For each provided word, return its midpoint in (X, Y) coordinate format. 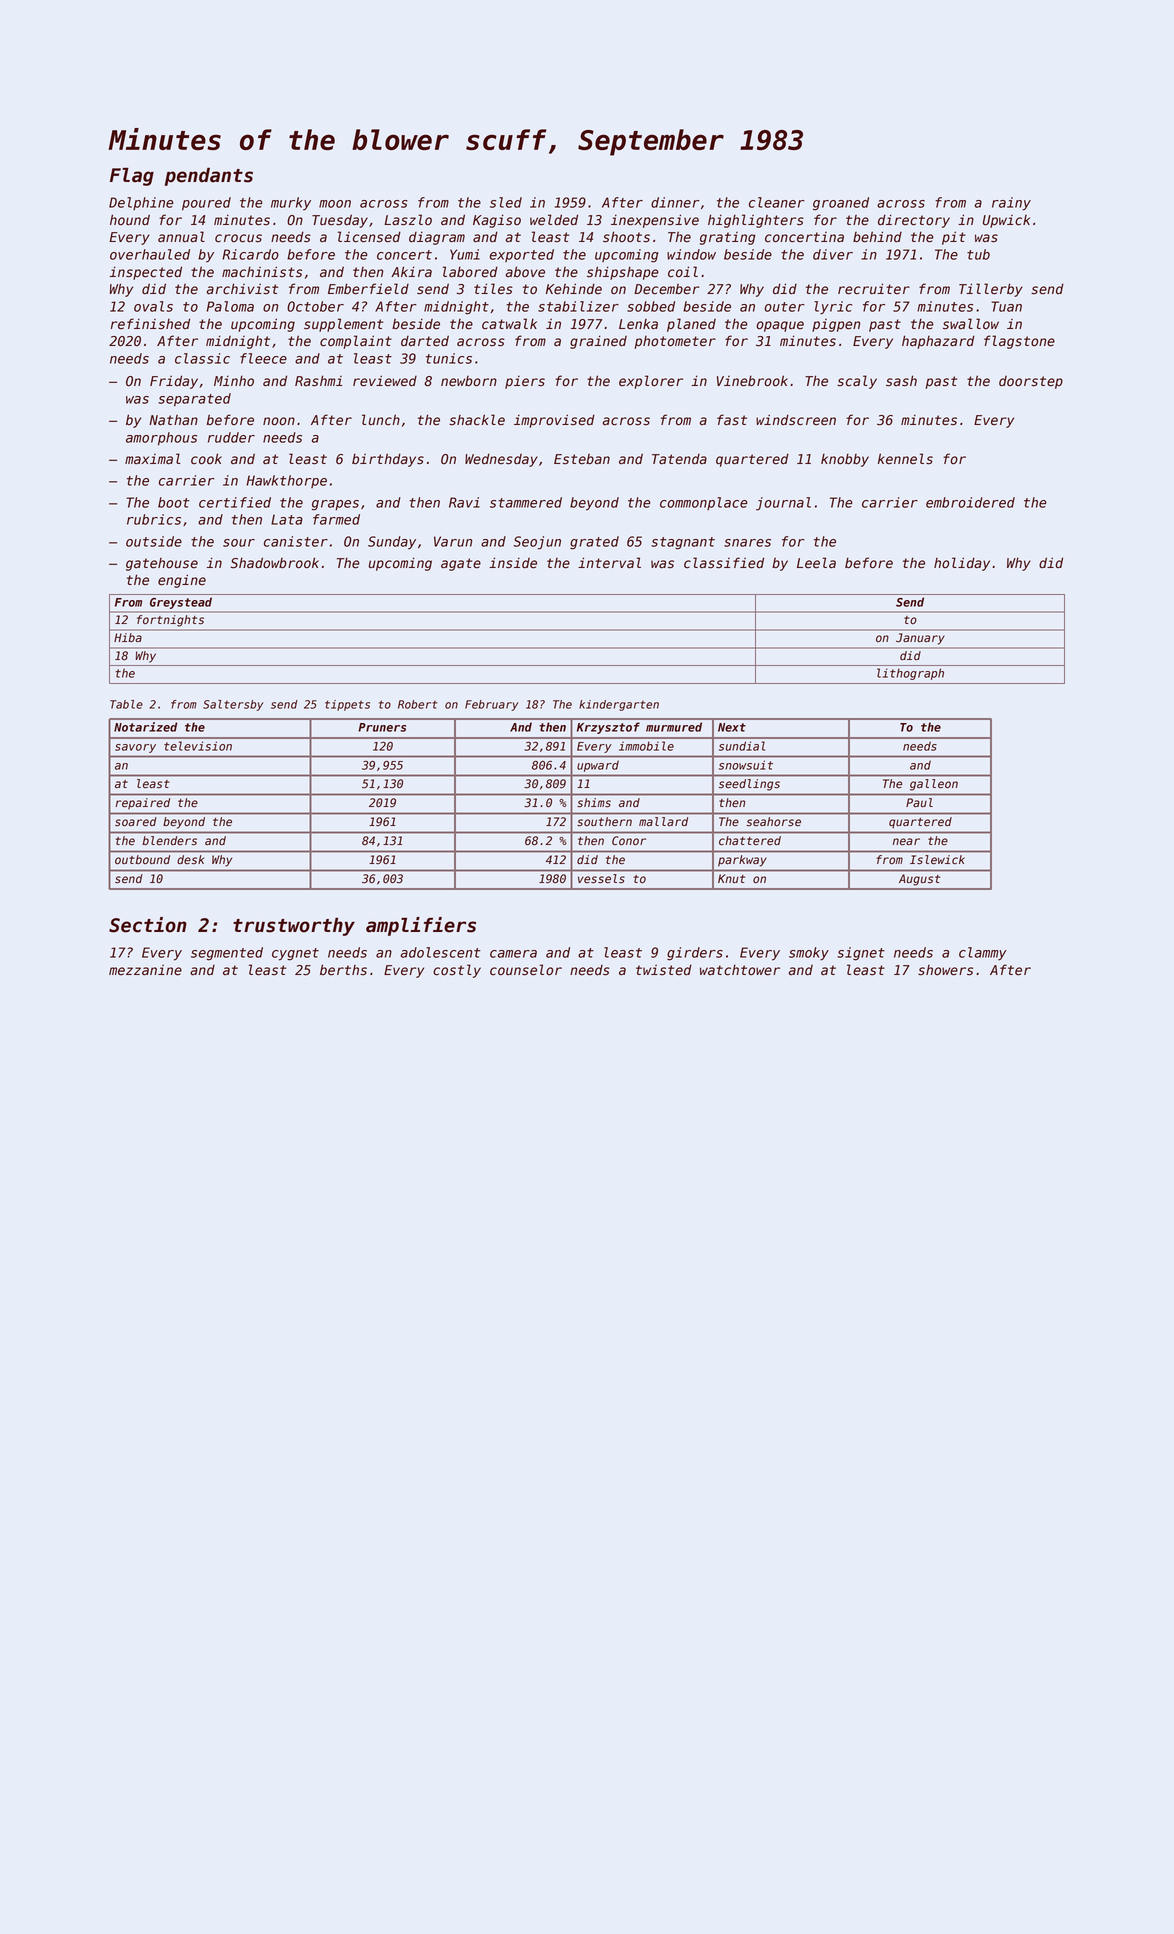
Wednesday (501, 460)
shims (594, 803)
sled (506, 202)
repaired (143, 804)
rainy (1011, 204)
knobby (845, 460)
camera (513, 954)
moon (335, 204)
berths (343, 970)
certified (235, 502)
